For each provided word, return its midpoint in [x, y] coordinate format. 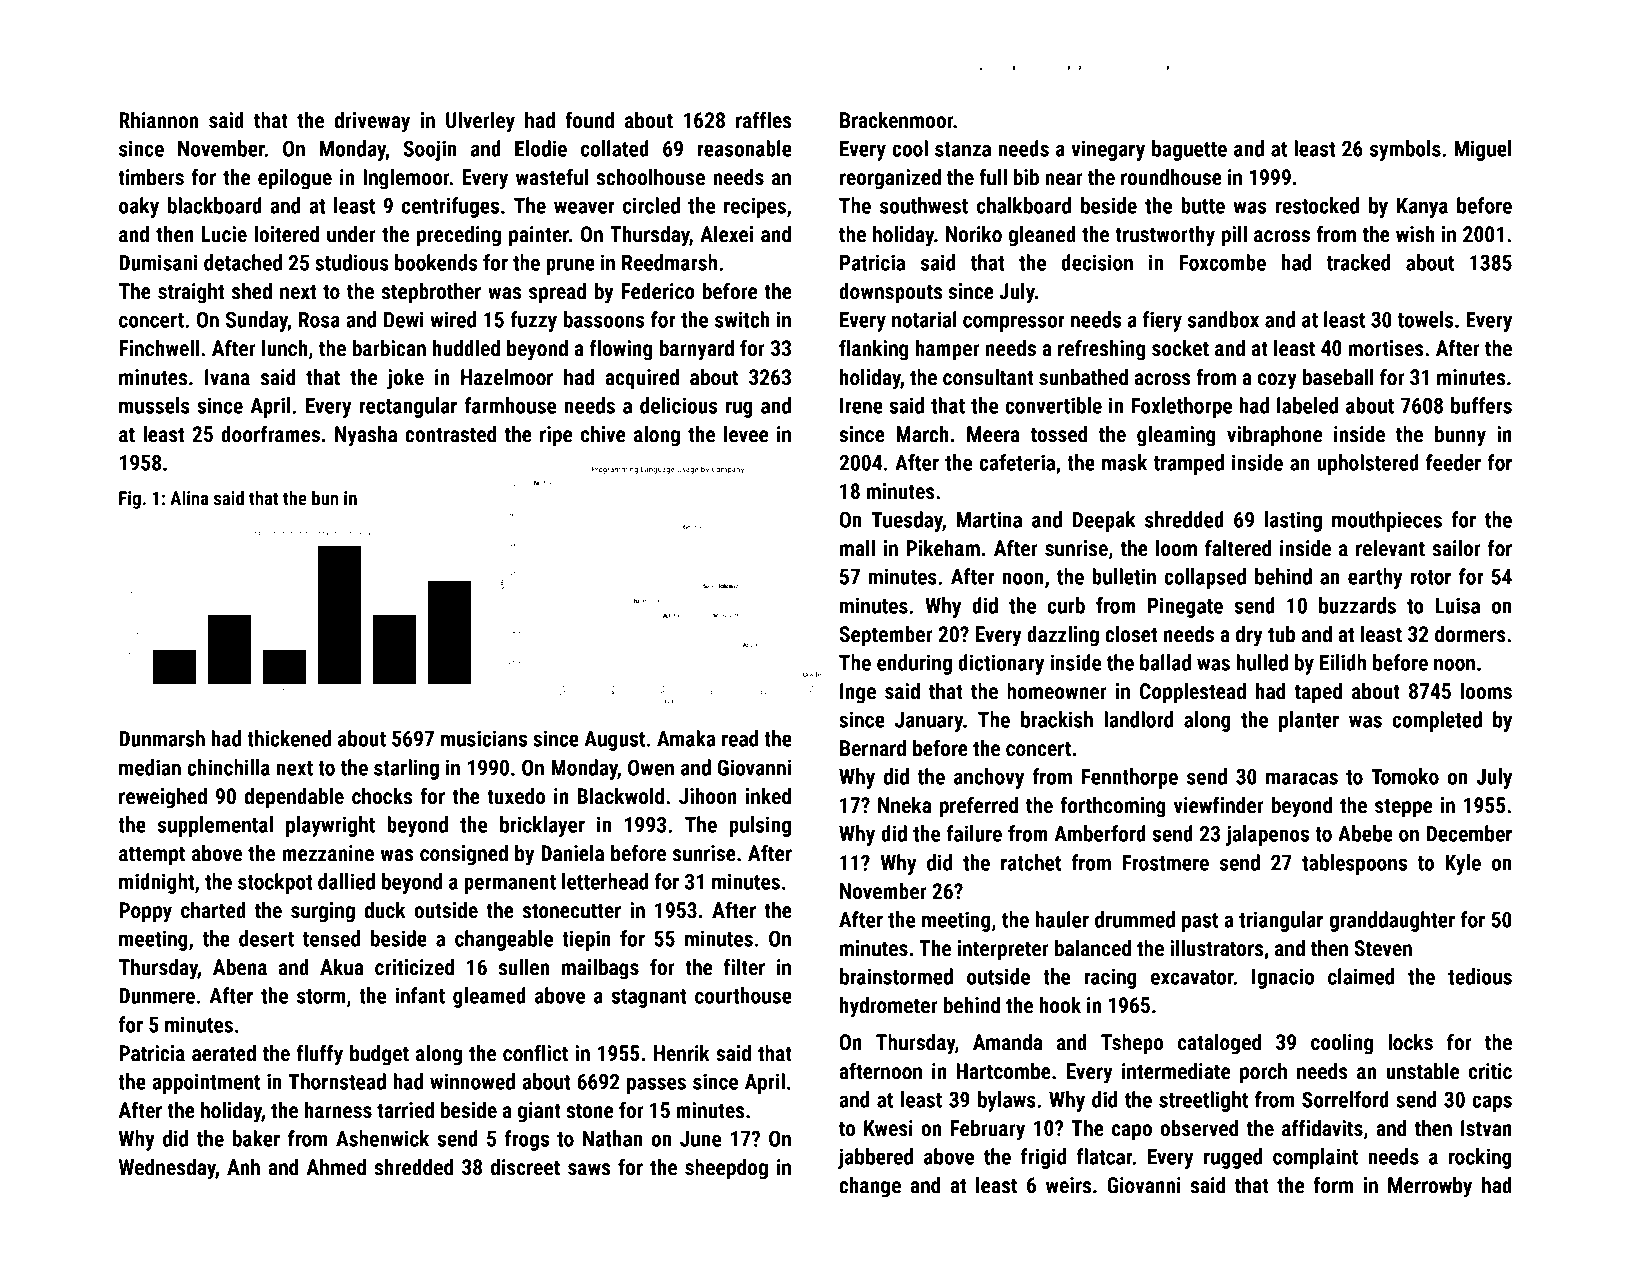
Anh [243, 1167]
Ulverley [480, 122]
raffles [763, 120]
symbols [1405, 150]
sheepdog [726, 1169]
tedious [1480, 976]
